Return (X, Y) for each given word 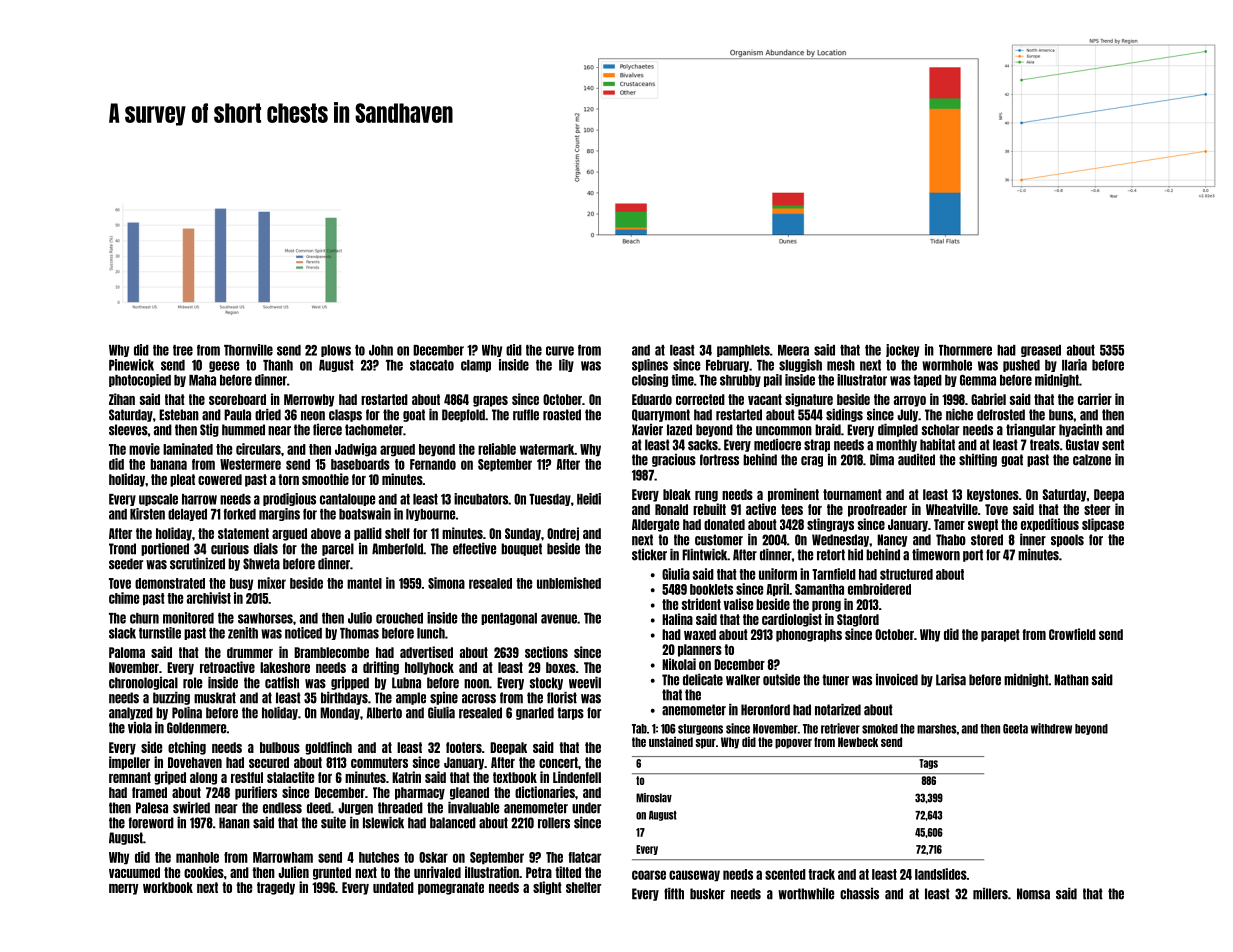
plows (336, 351)
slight (547, 888)
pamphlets (743, 351)
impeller (129, 763)
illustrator (862, 380)
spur (705, 744)
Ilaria (1074, 365)
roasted (562, 415)
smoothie (325, 479)
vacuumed (134, 872)
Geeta (1015, 729)
